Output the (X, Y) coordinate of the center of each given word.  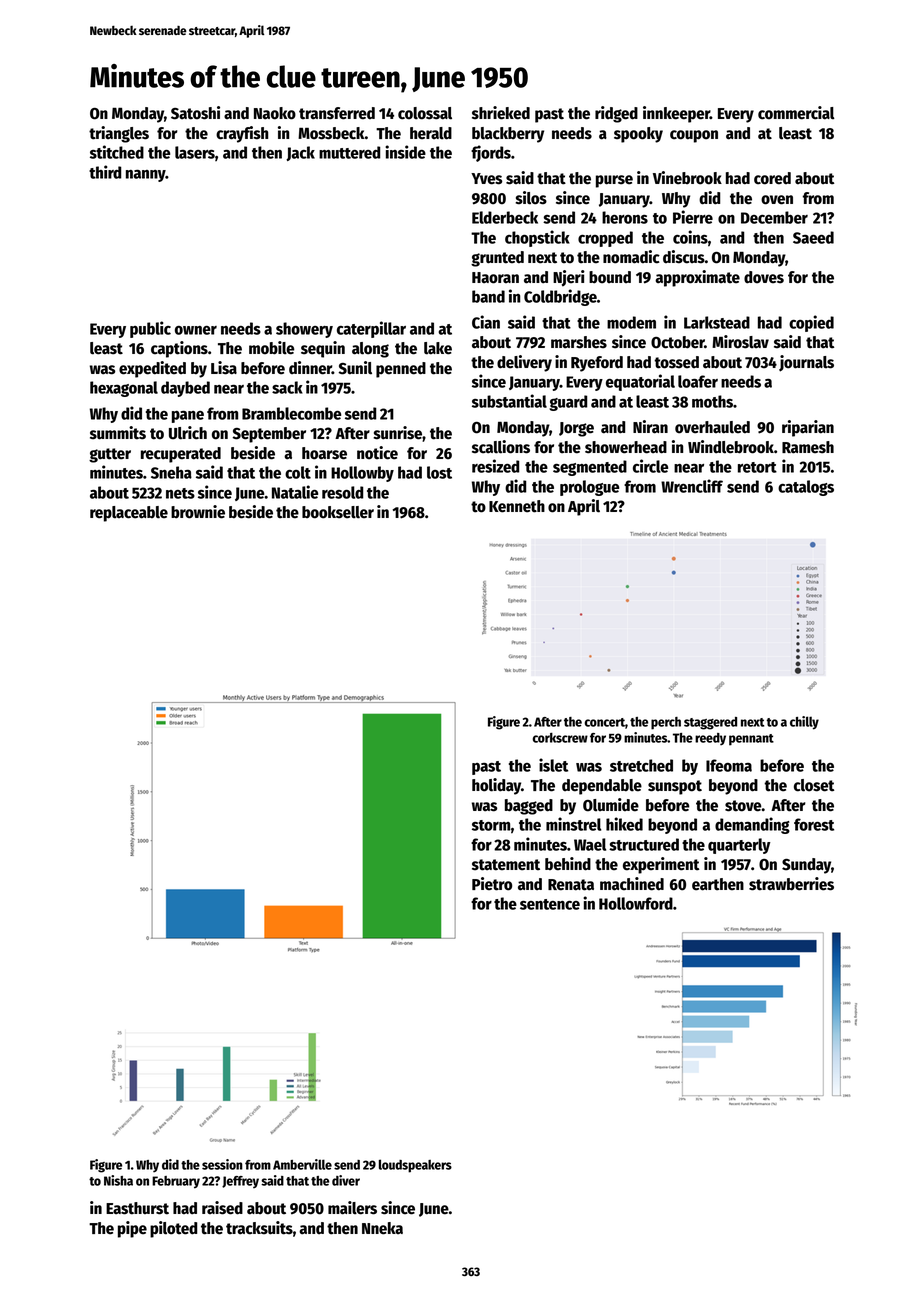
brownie (198, 512)
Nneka (382, 1228)
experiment (661, 865)
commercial (796, 113)
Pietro (492, 884)
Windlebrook (731, 447)
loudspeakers (415, 1166)
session (222, 1164)
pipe (132, 1229)
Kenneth (517, 506)
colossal (425, 113)
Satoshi (195, 113)
